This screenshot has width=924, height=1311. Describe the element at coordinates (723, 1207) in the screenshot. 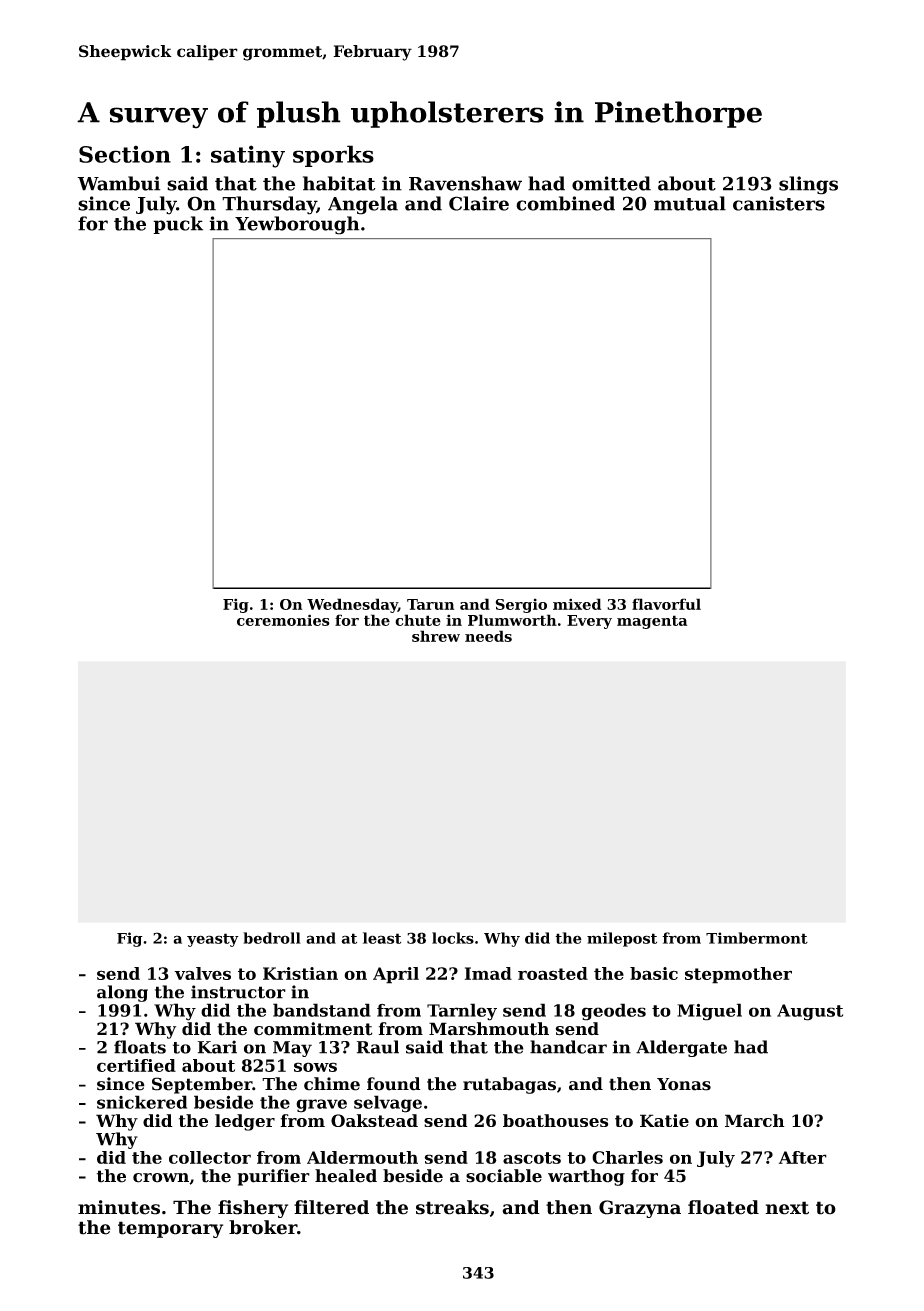

I see `floated` at that location.
